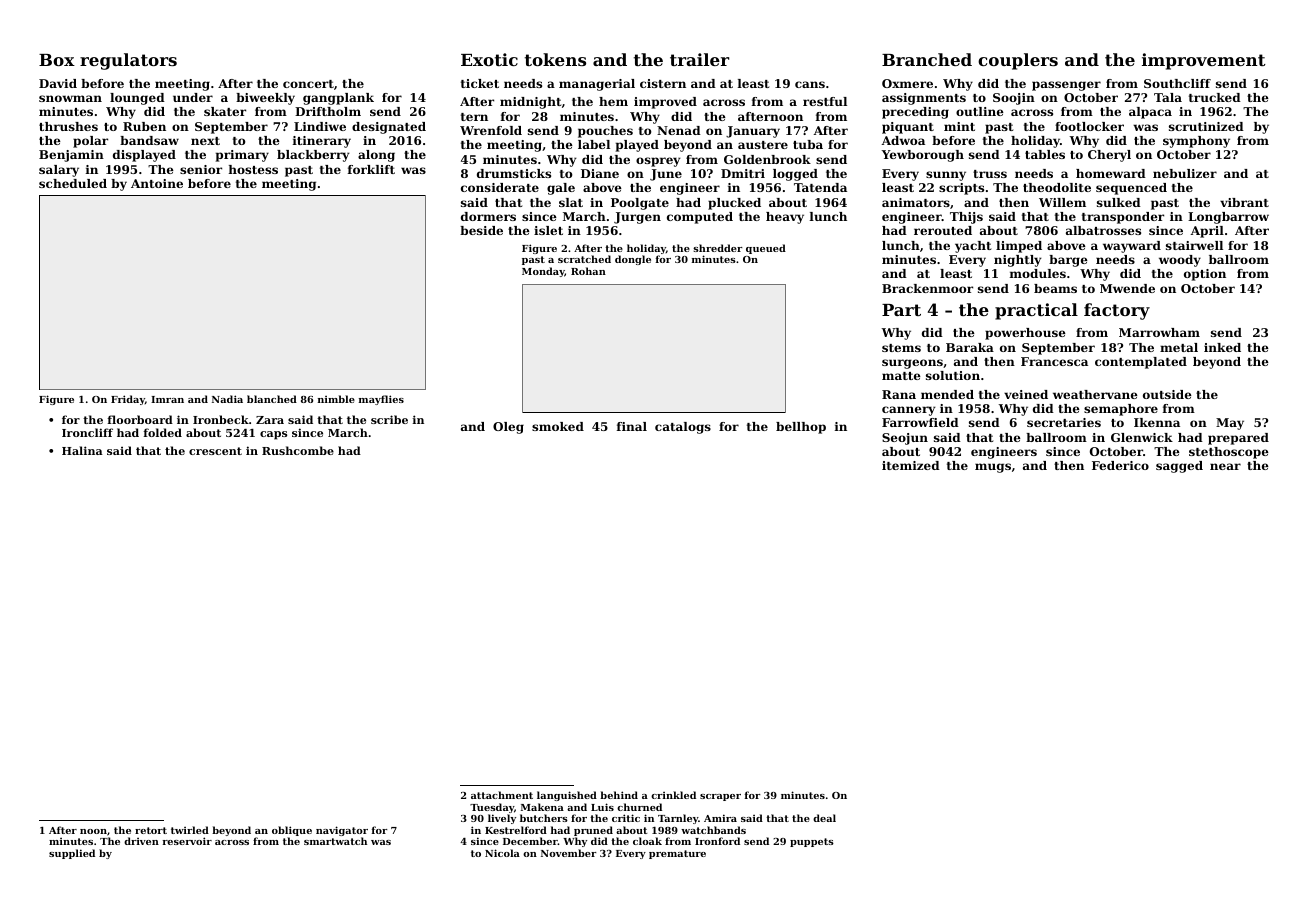 The height and width of the screenshot is (924, 1308). I want to click on itemized, so click(911, 465).
